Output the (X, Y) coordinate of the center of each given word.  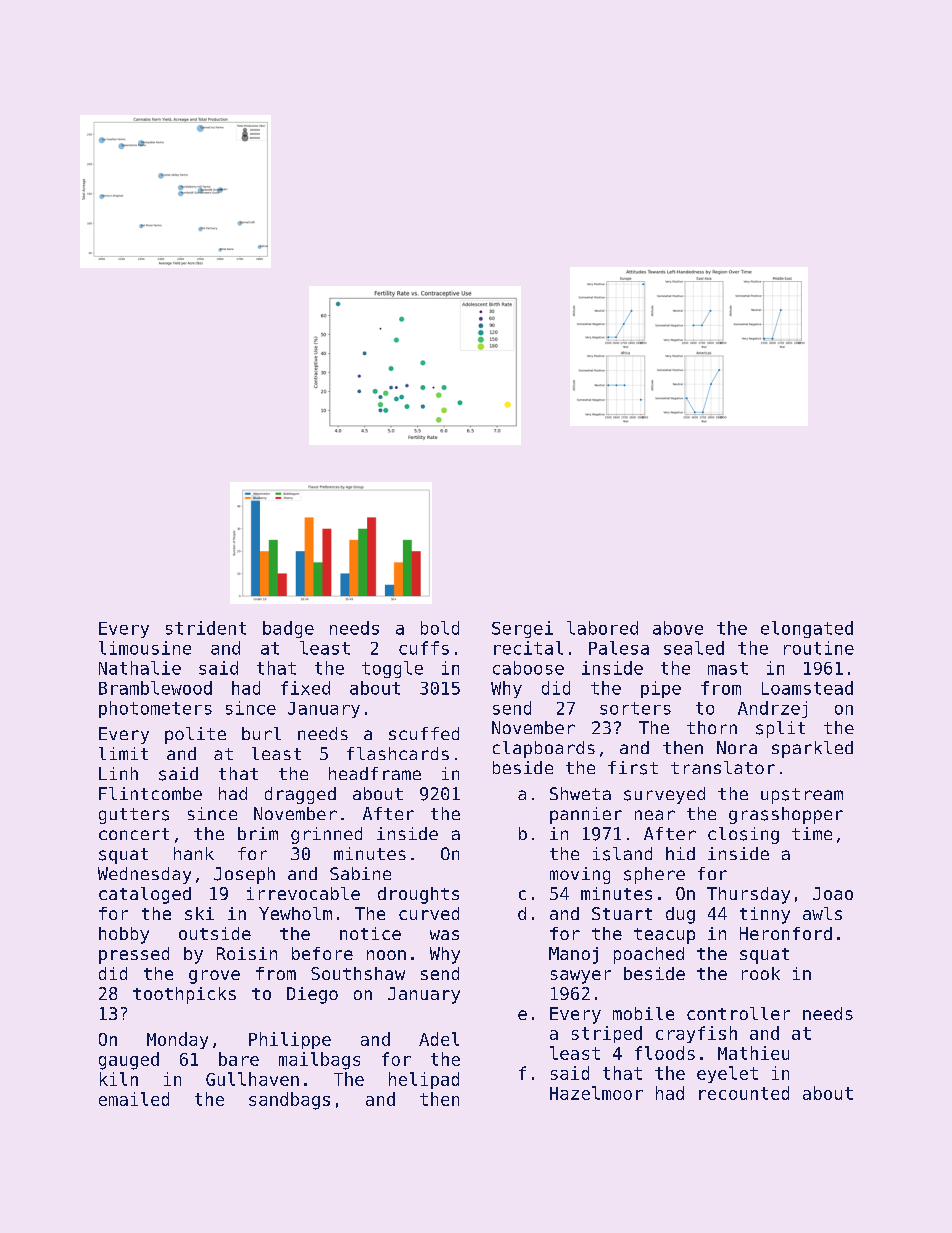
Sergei (522, 629)
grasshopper (786, 815)
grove (214, 977)
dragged (300, 795)
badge (288, 629)
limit (123, 753)
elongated (807, 629)
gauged (129, 1061)
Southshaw (358, 973)
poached (649, 955)
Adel (439, 1039)
